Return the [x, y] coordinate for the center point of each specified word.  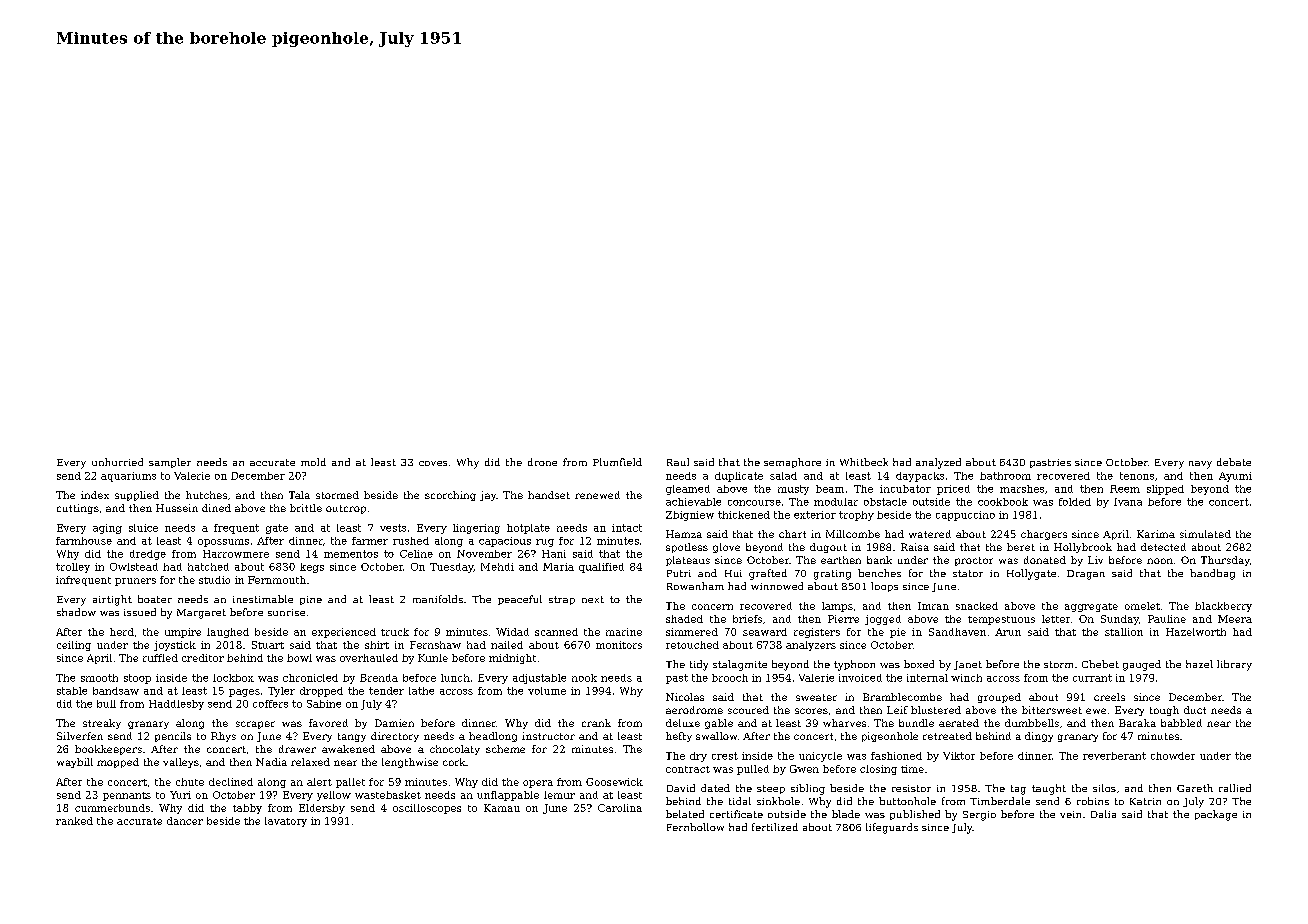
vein [1070, 814]
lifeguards [892, 828]
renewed [597, 495]
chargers [1044, 535]
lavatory [286, 822]
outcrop [346, 509]
